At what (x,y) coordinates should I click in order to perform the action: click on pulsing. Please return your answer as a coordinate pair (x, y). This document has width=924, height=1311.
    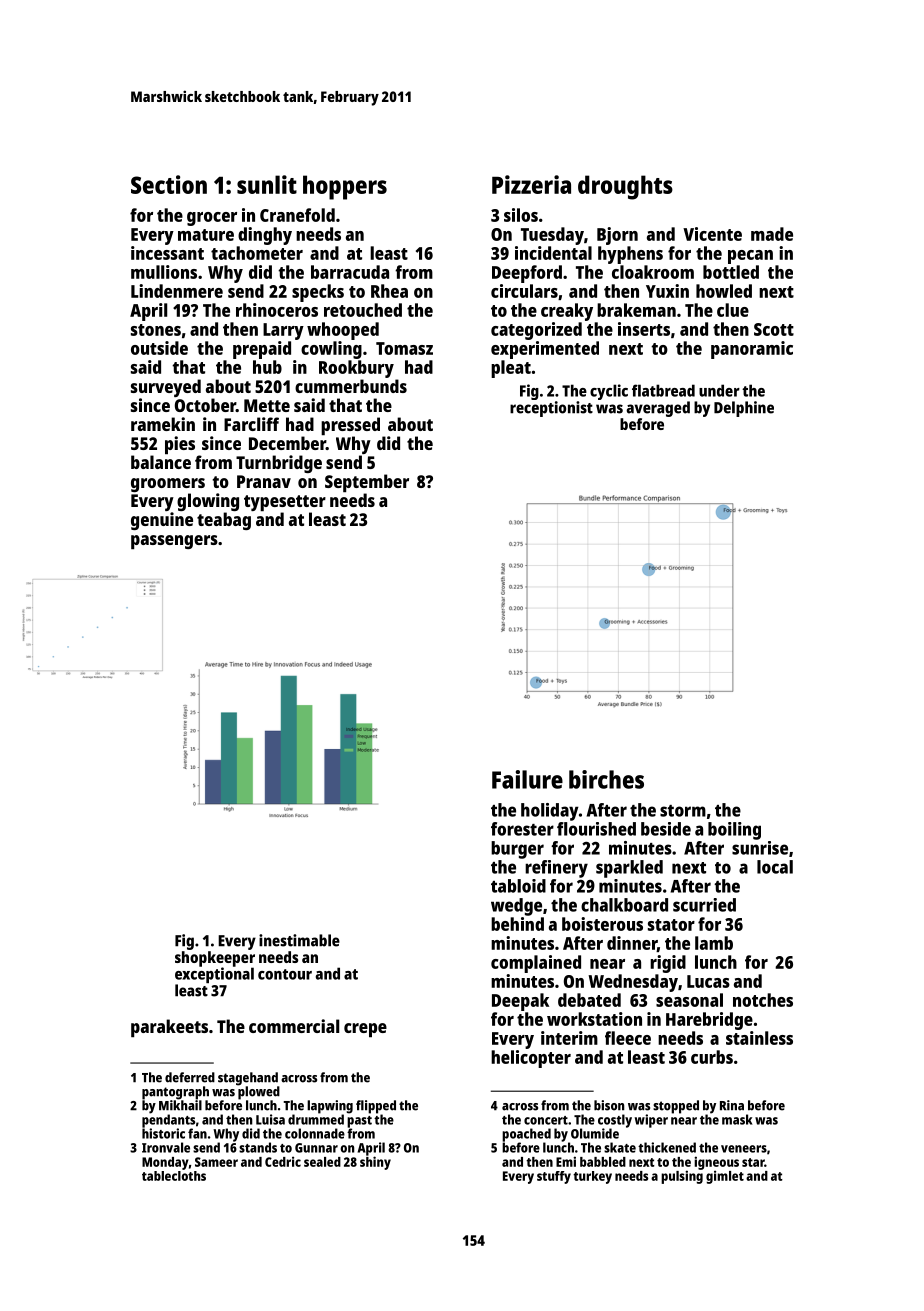
    Looking at the image, I should click on (682, 1177).
